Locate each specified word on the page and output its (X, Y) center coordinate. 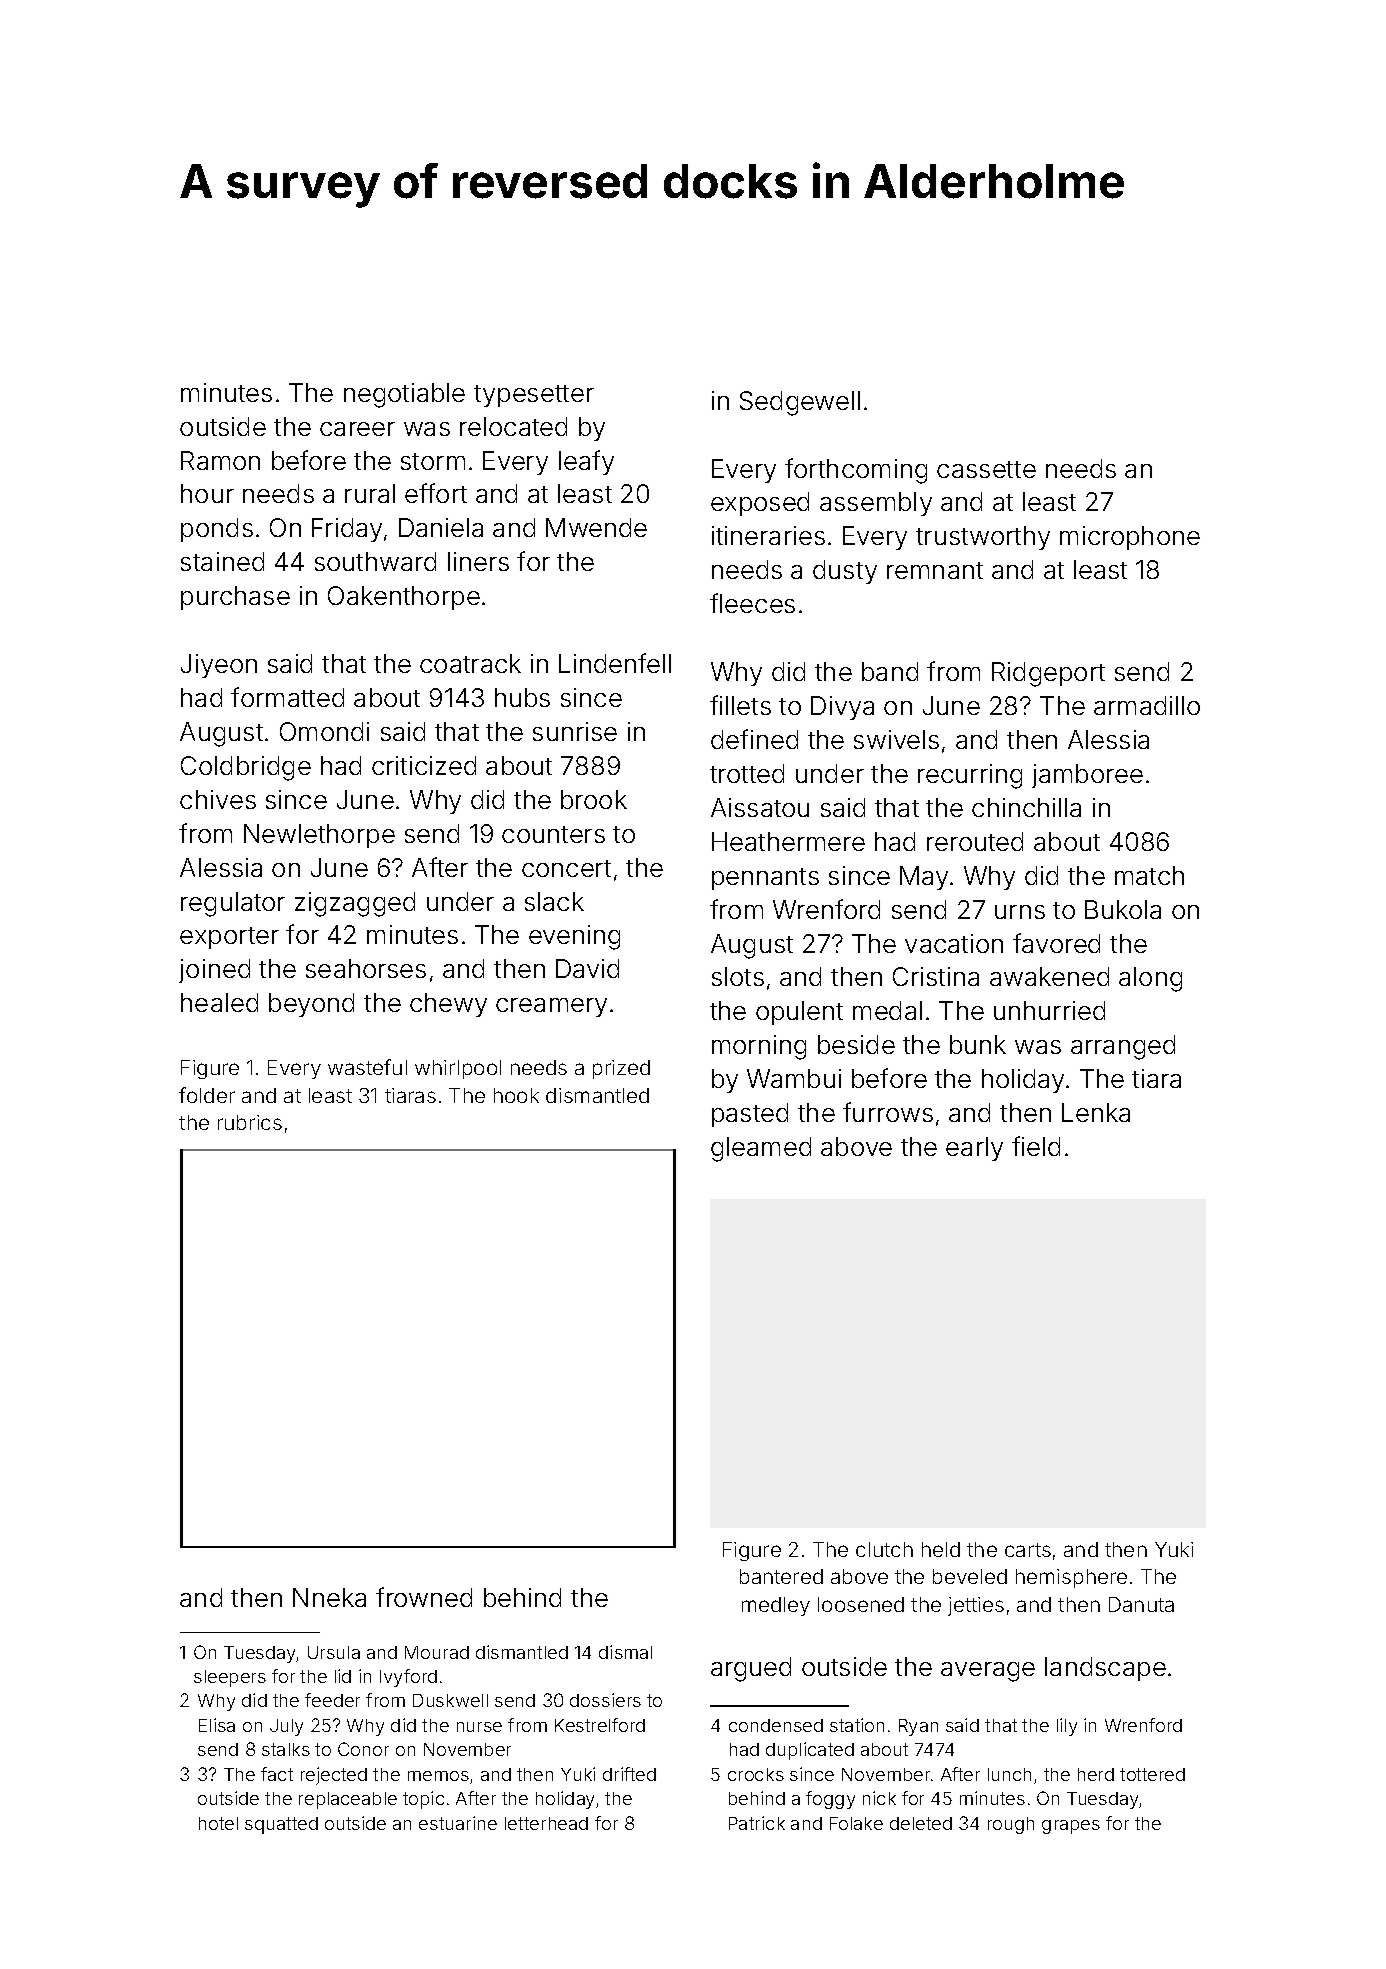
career (357, 429)
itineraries (768, 535)
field (1036, 1146)
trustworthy (983, 538)
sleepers (230, 1678)
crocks (756, 1774)
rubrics (250, 1122)
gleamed (761, 1149)
